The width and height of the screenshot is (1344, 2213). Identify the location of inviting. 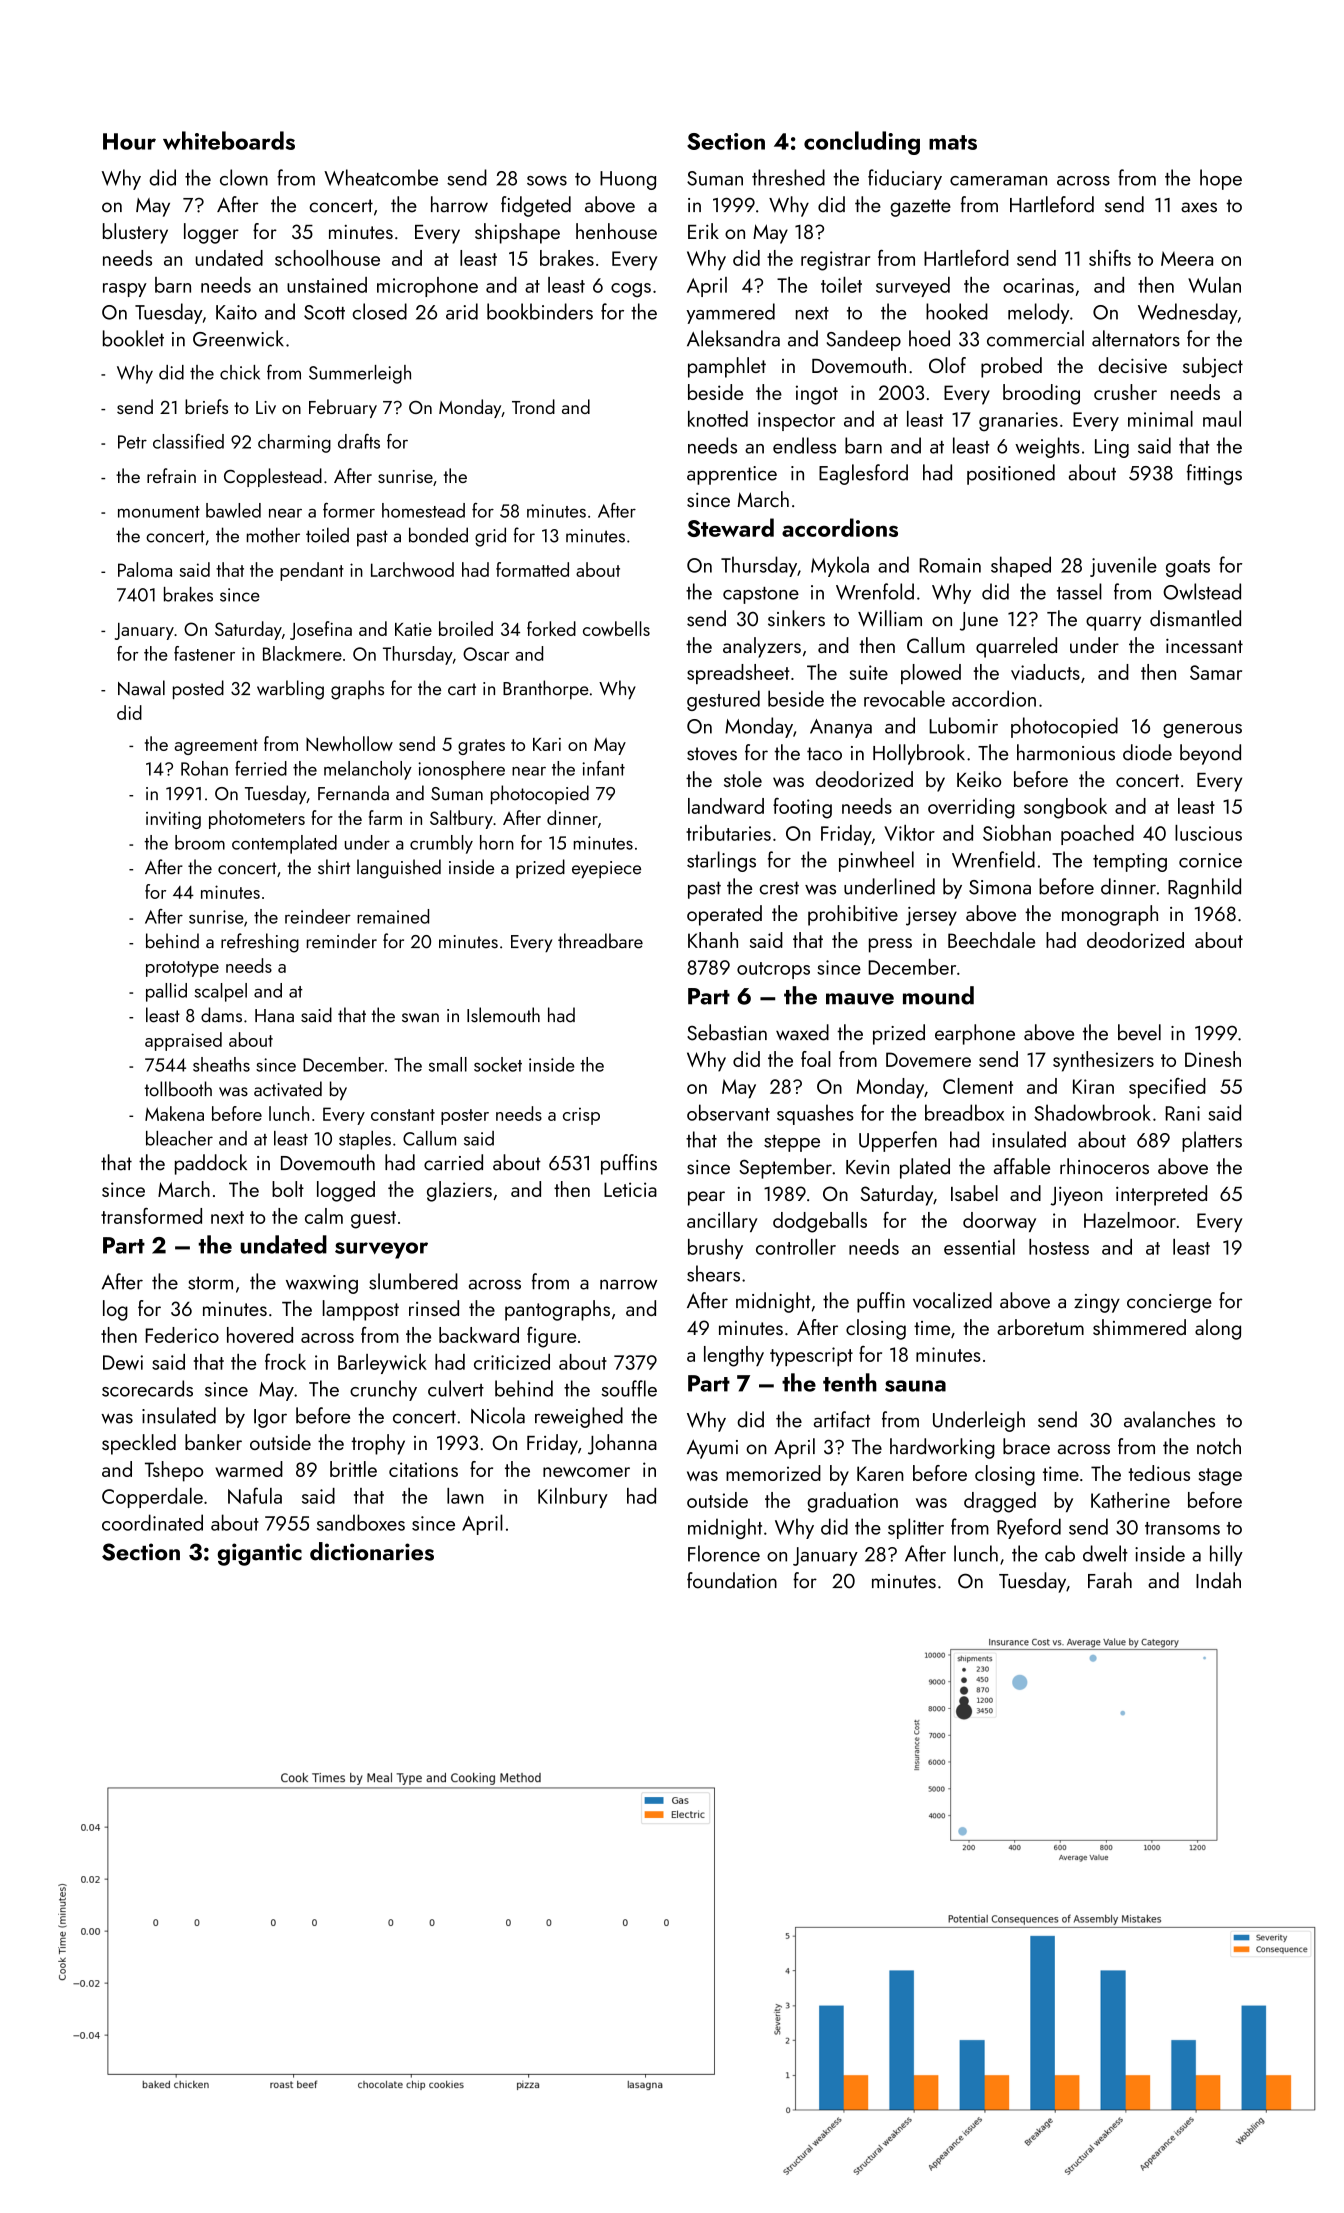
(173, 820).
